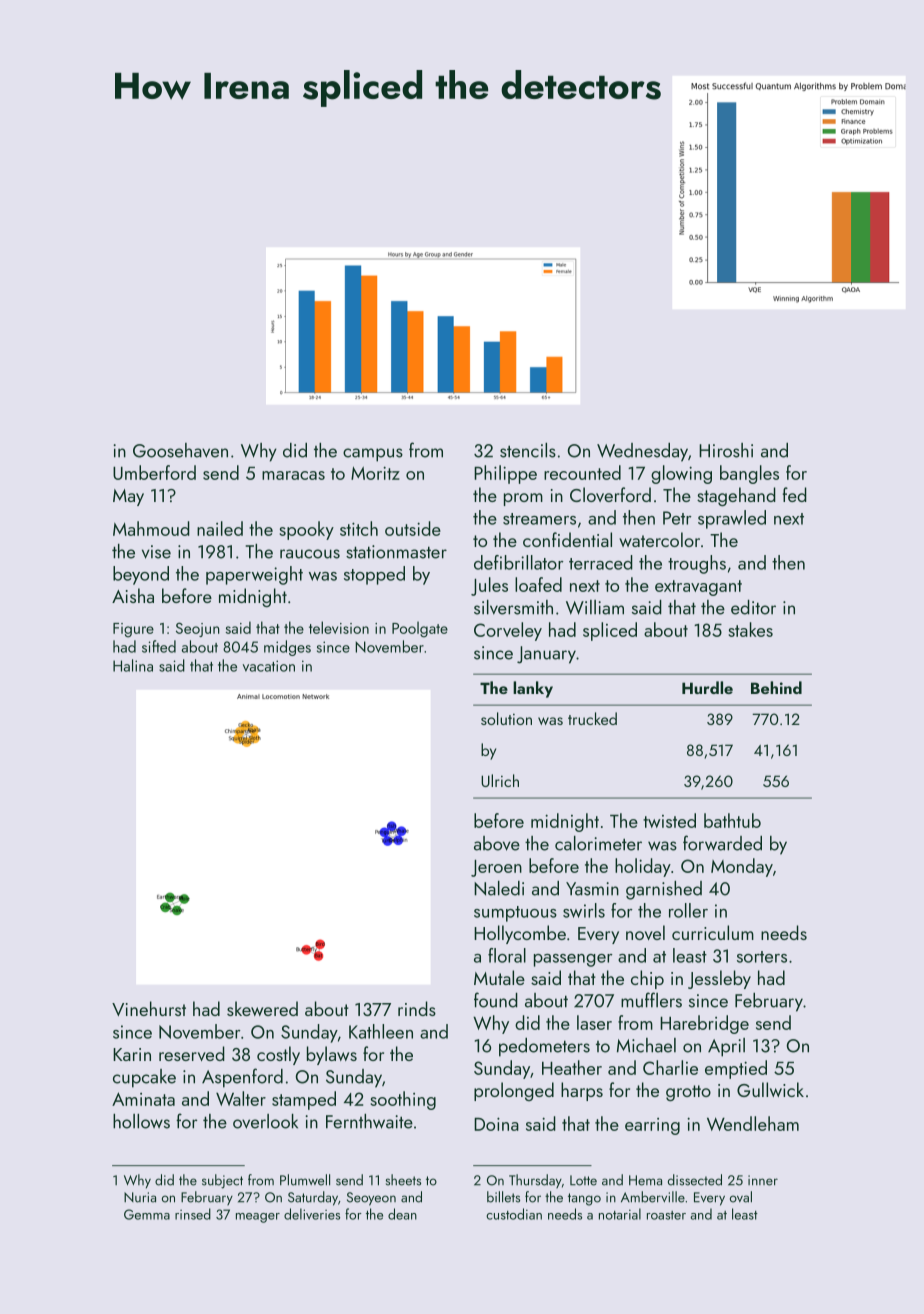  I want to click on Karin, so click(132, 1054).
